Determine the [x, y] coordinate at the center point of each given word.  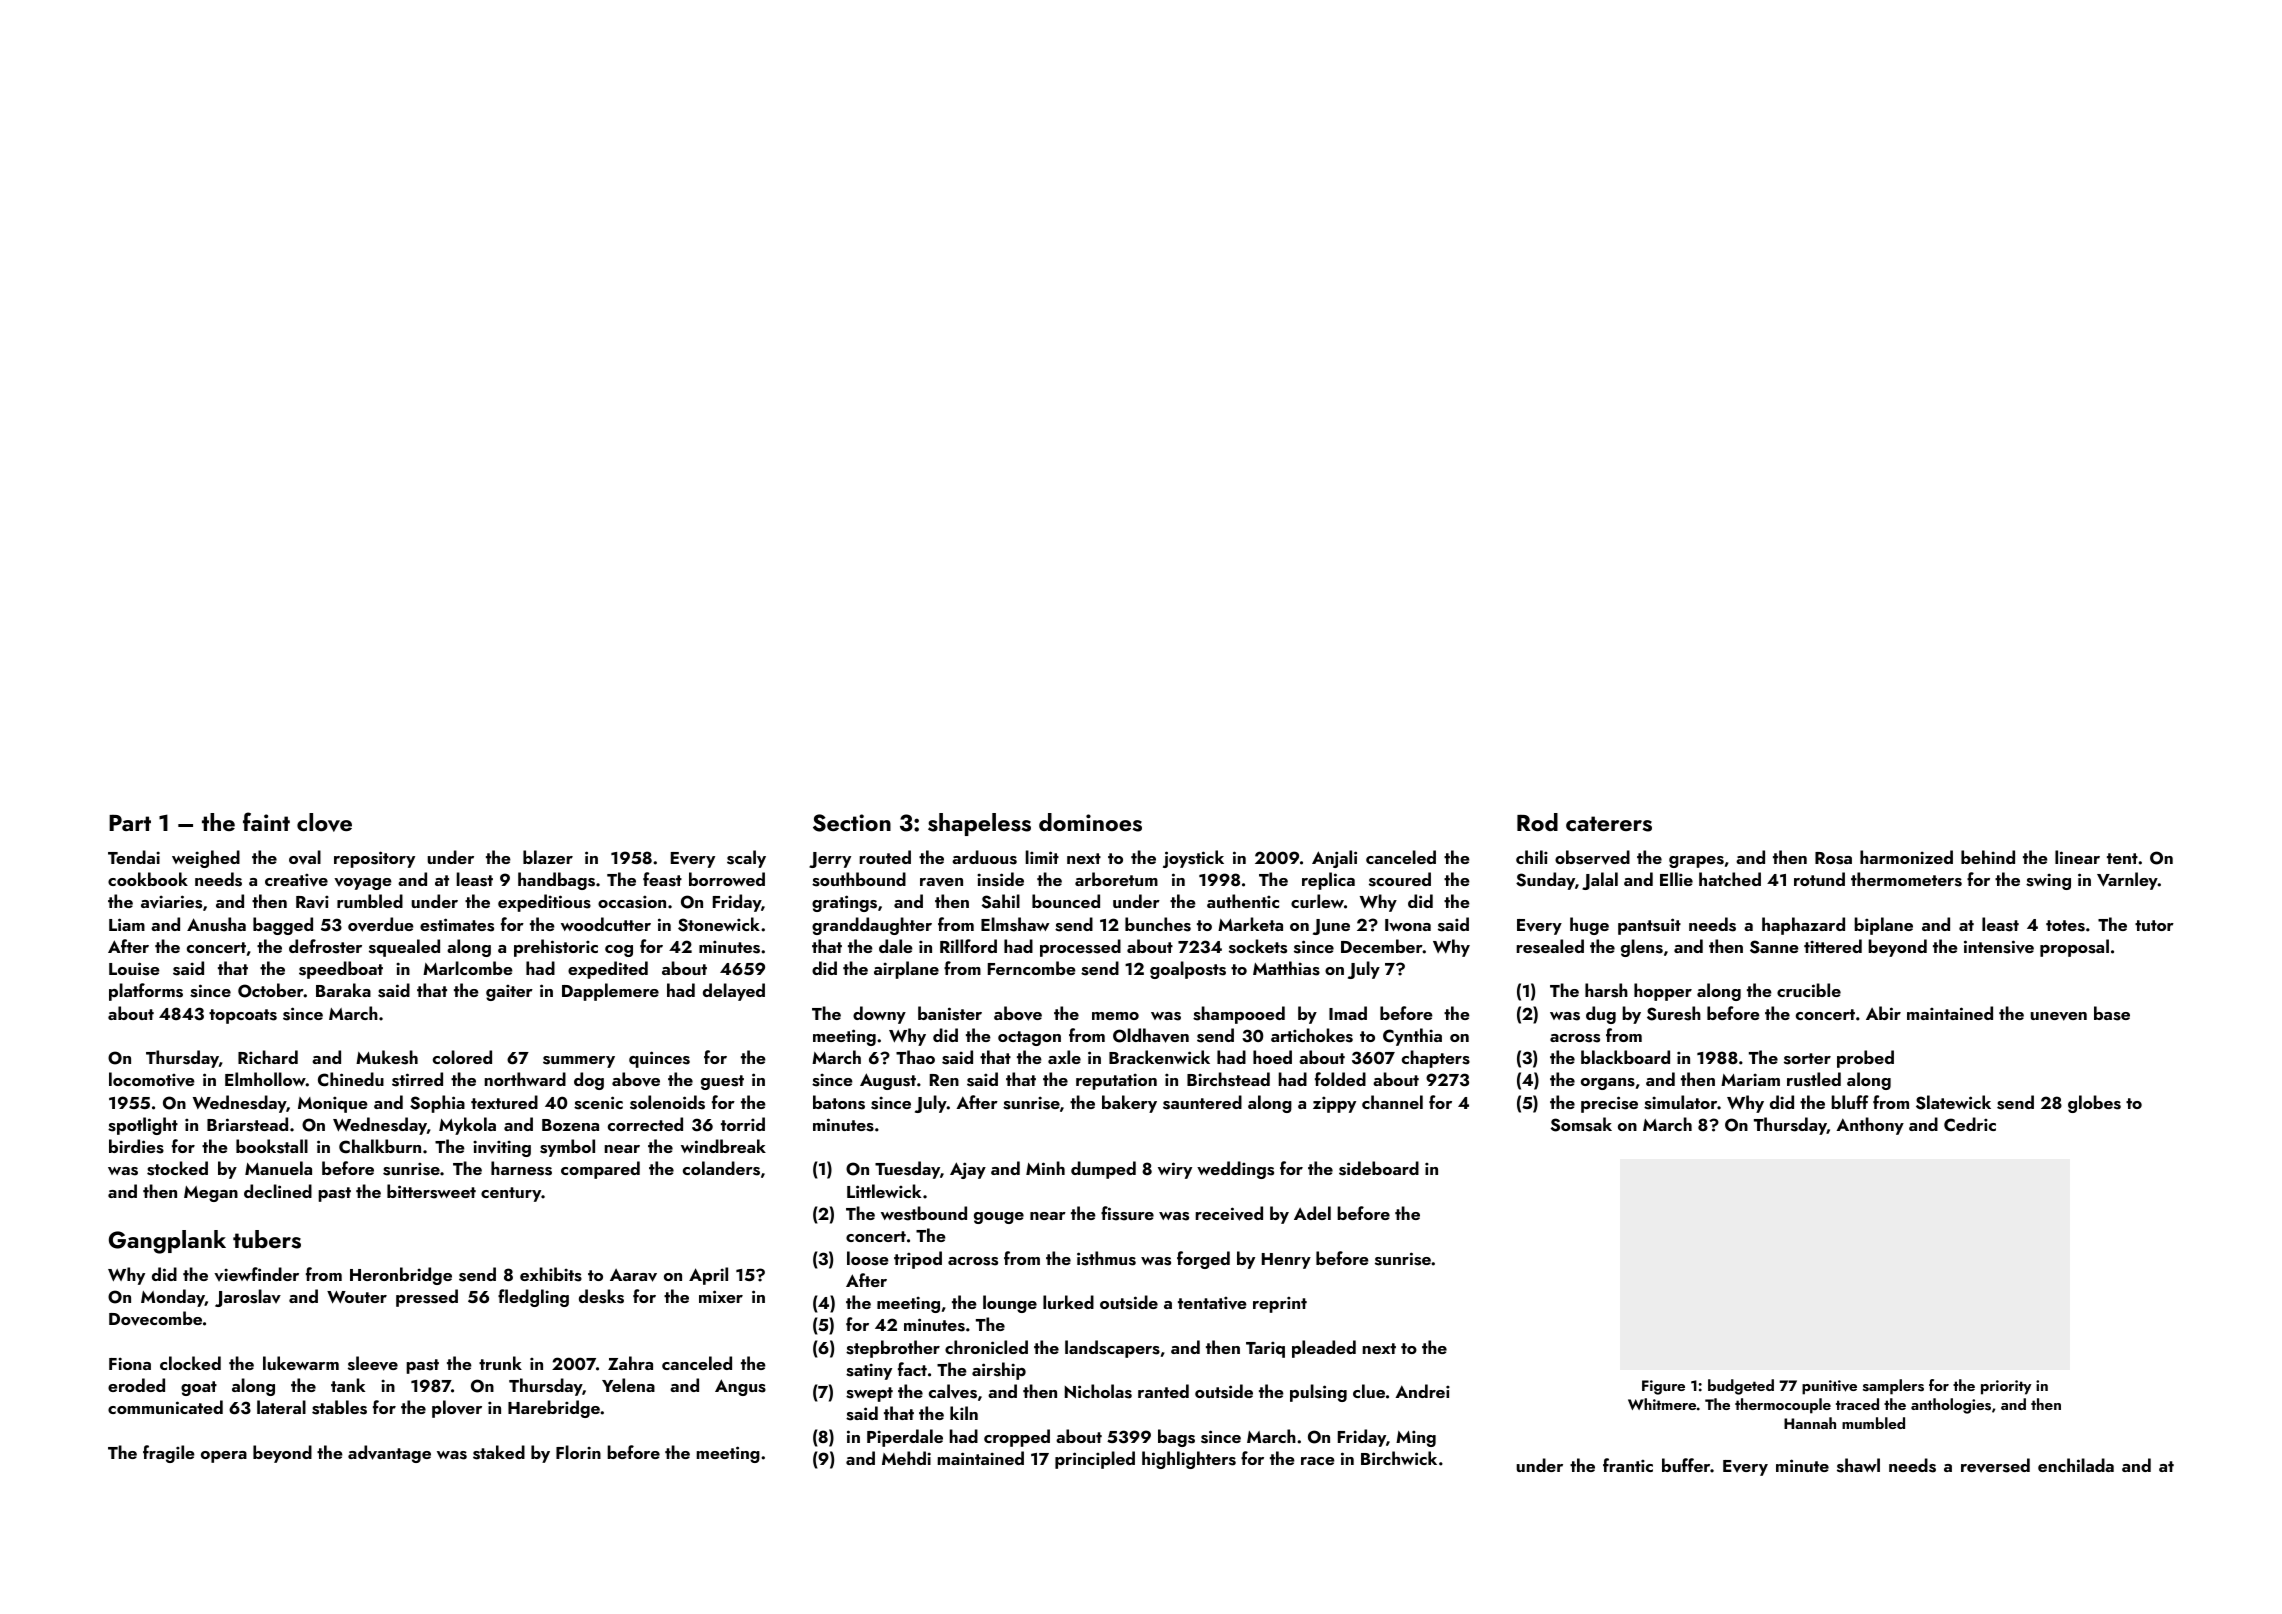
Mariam [1750, 1079]
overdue [381, 924]
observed [1592, 857]
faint [266, 821]
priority [2006, 1387]
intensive [1999, 947]
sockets [1258, 946]
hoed [1272, 1057]
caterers [1609, 824]
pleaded [1324, 1349]
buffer [1686, 1465]
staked [499, 1452]
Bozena [570, 1125]
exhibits [551, 1274]
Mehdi [906, 1458]
